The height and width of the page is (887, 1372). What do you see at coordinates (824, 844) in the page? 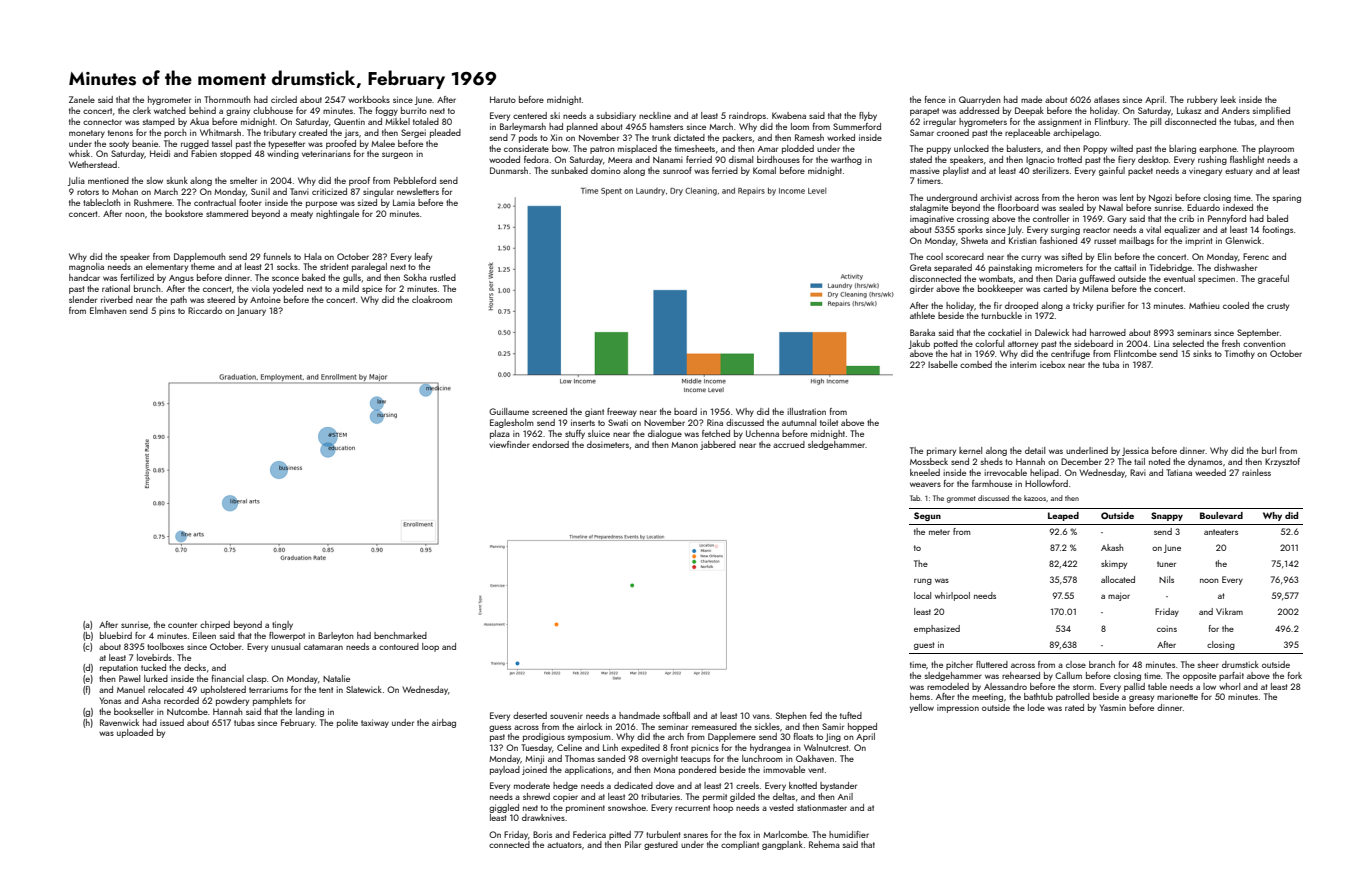
I see `Rehema` at bounding box center [824, 844].
